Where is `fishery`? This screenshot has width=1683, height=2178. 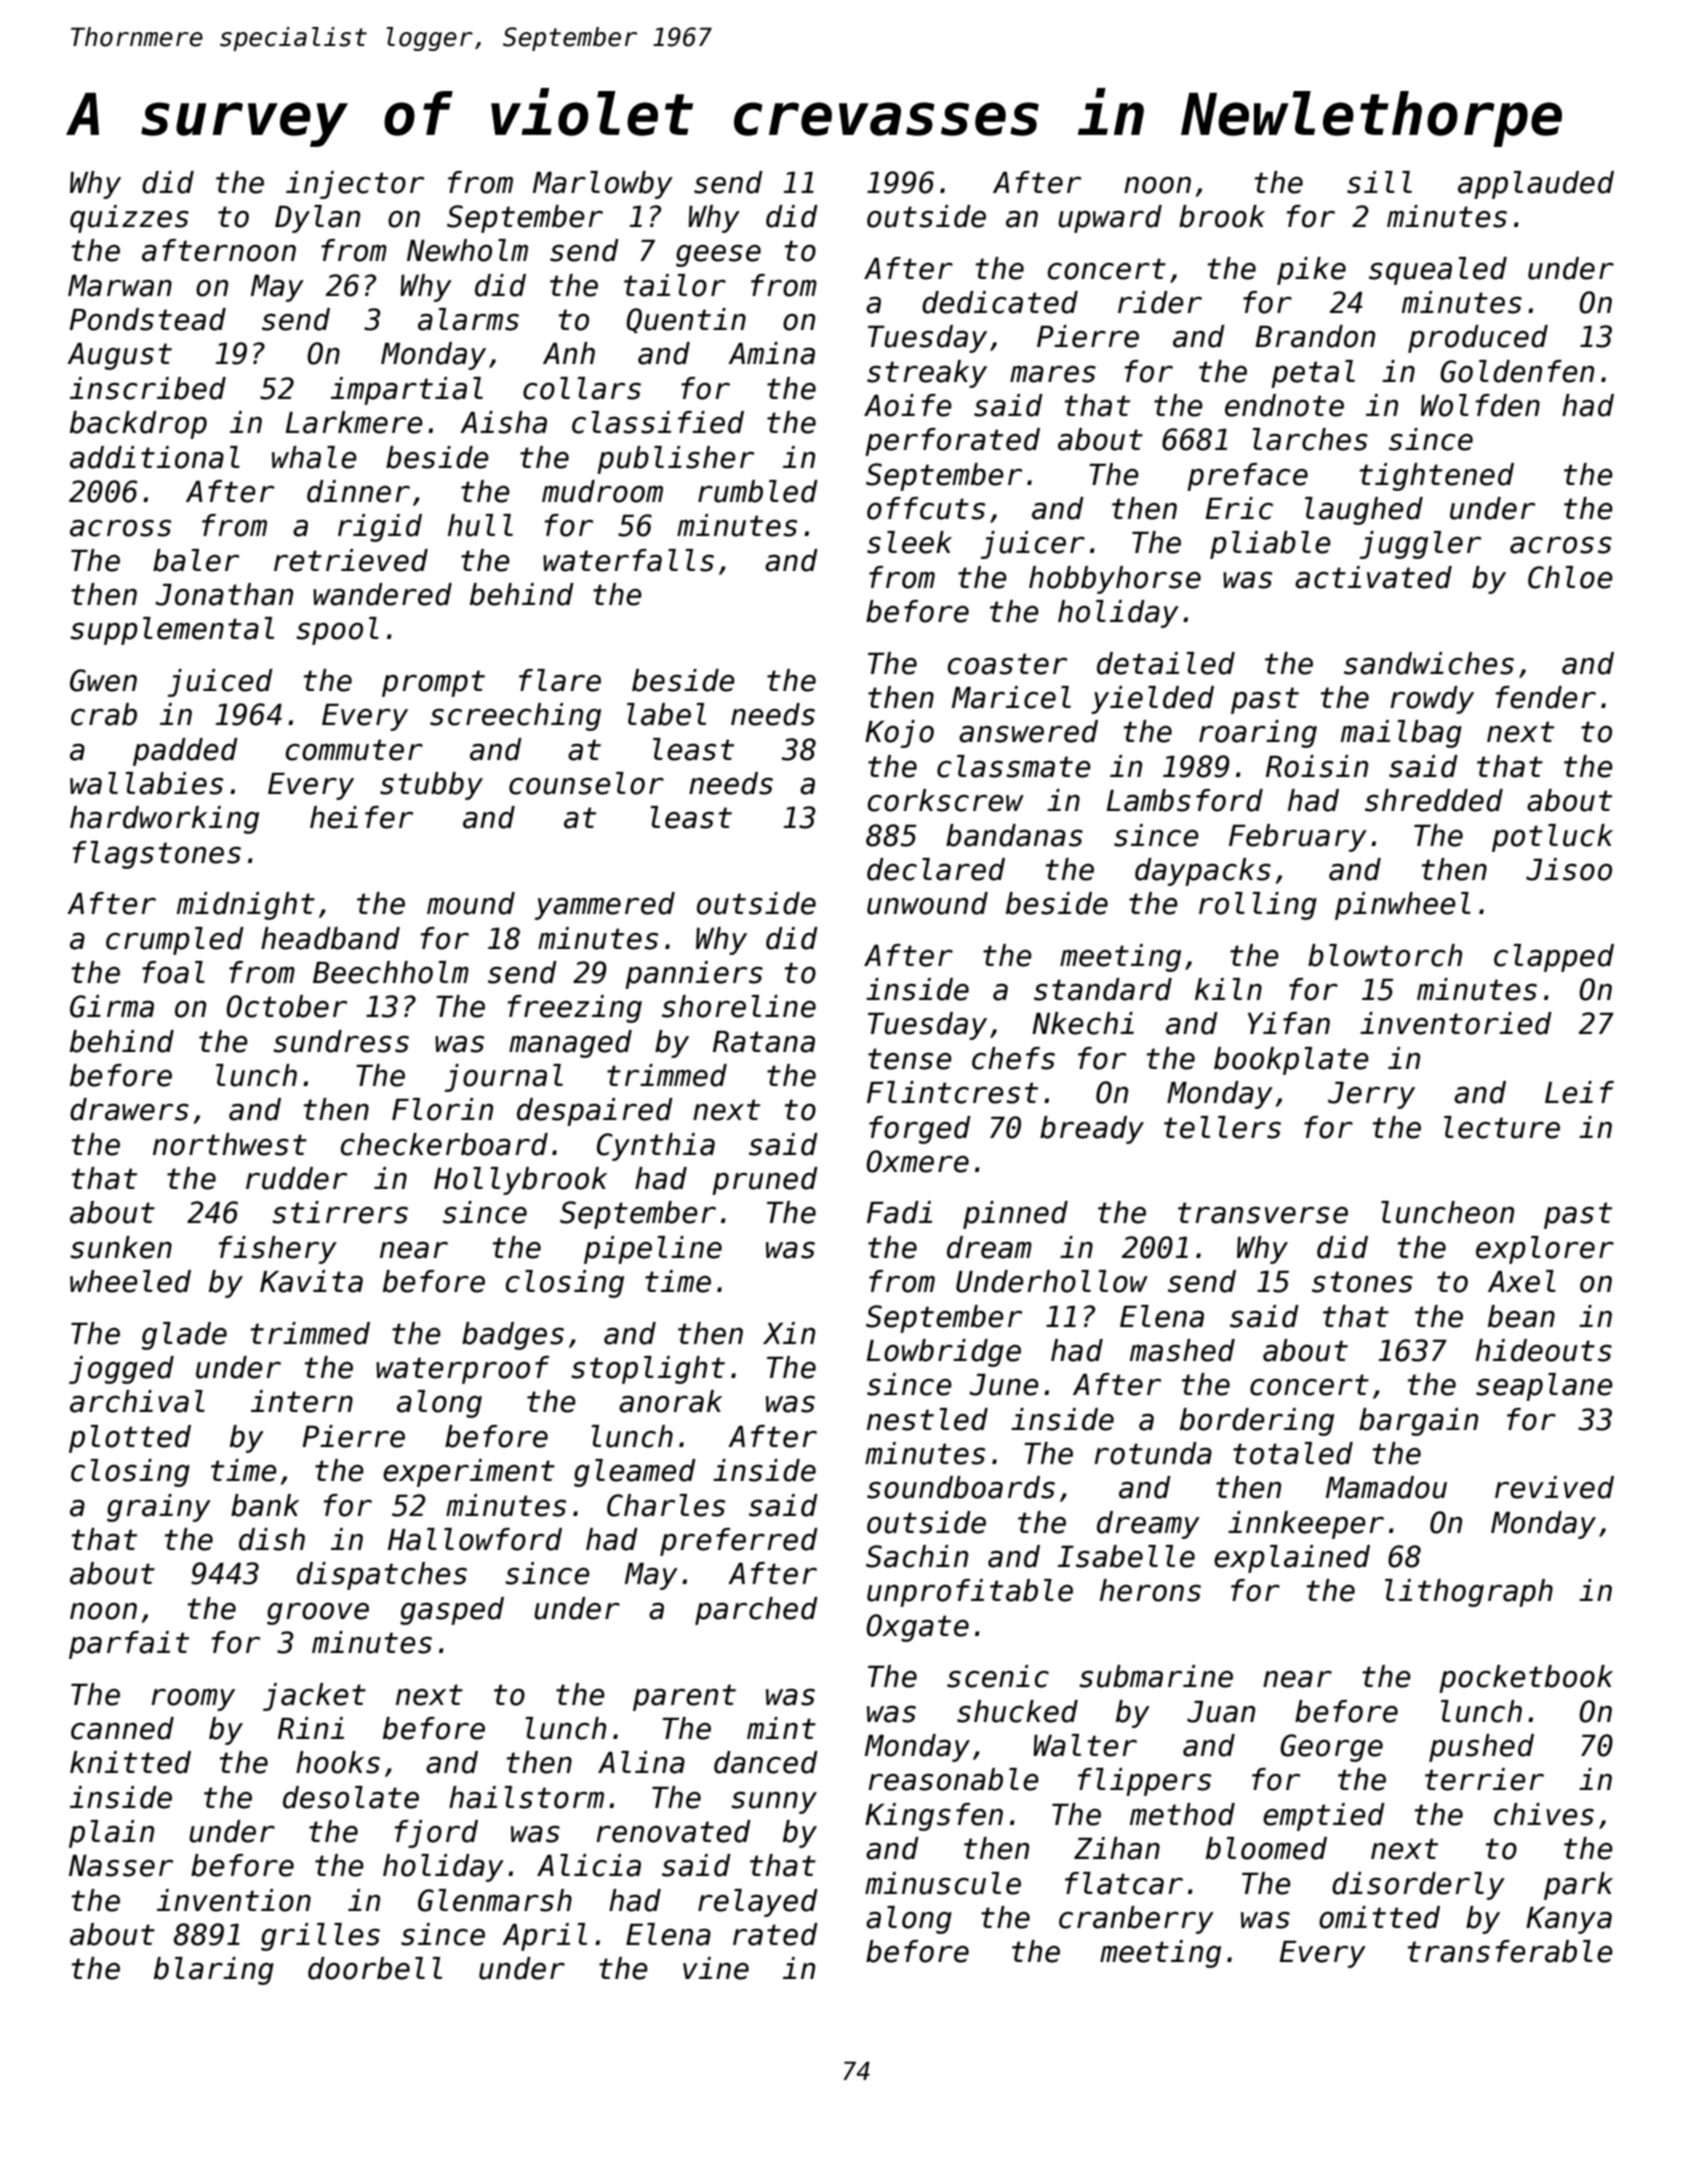 fishery is located at coordinates (278, 1250).
